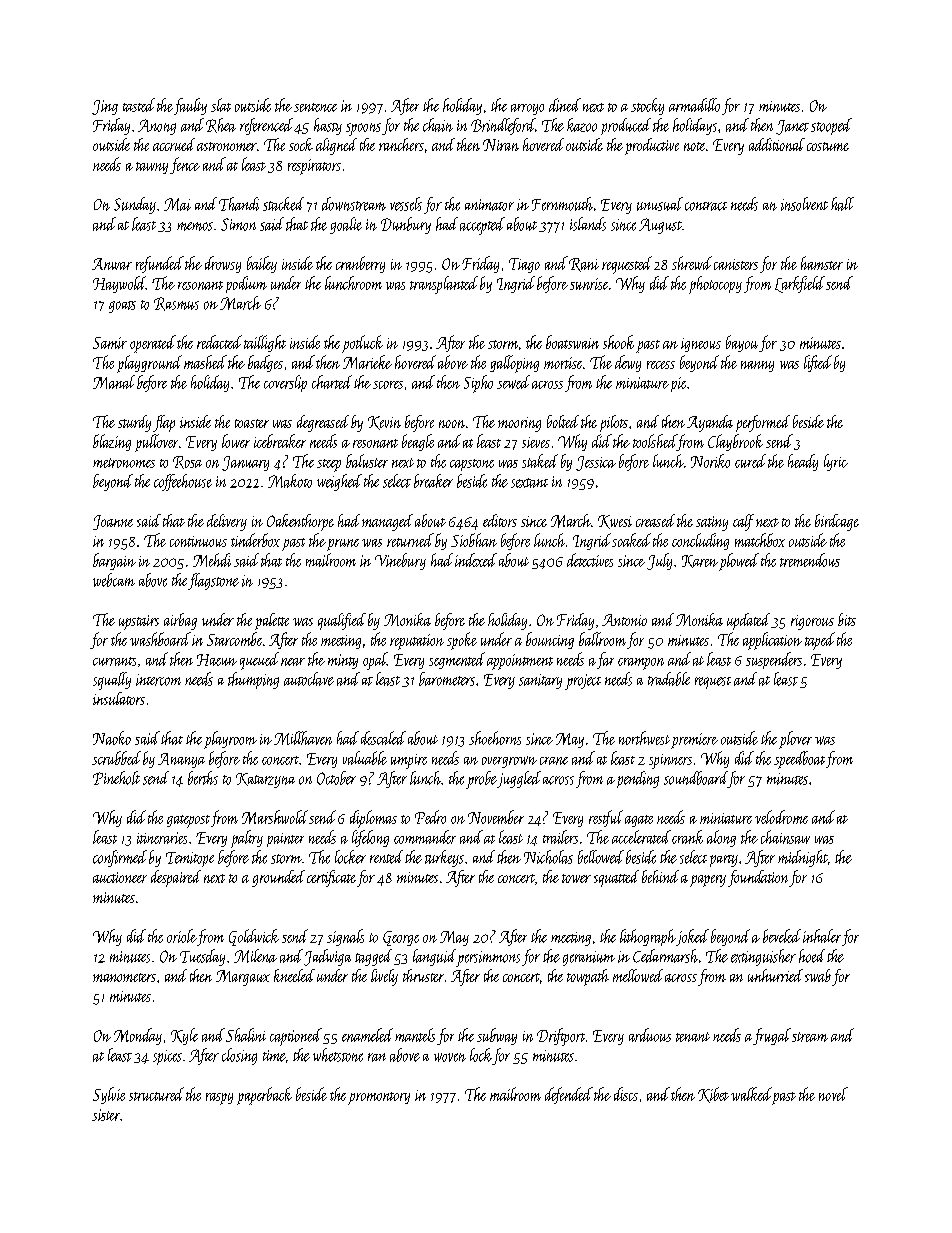 The height and width of the screenshot is (1233, 952). Describe the element at coordinates (820, 641) in the screenshot. I see `taped` at that location.
